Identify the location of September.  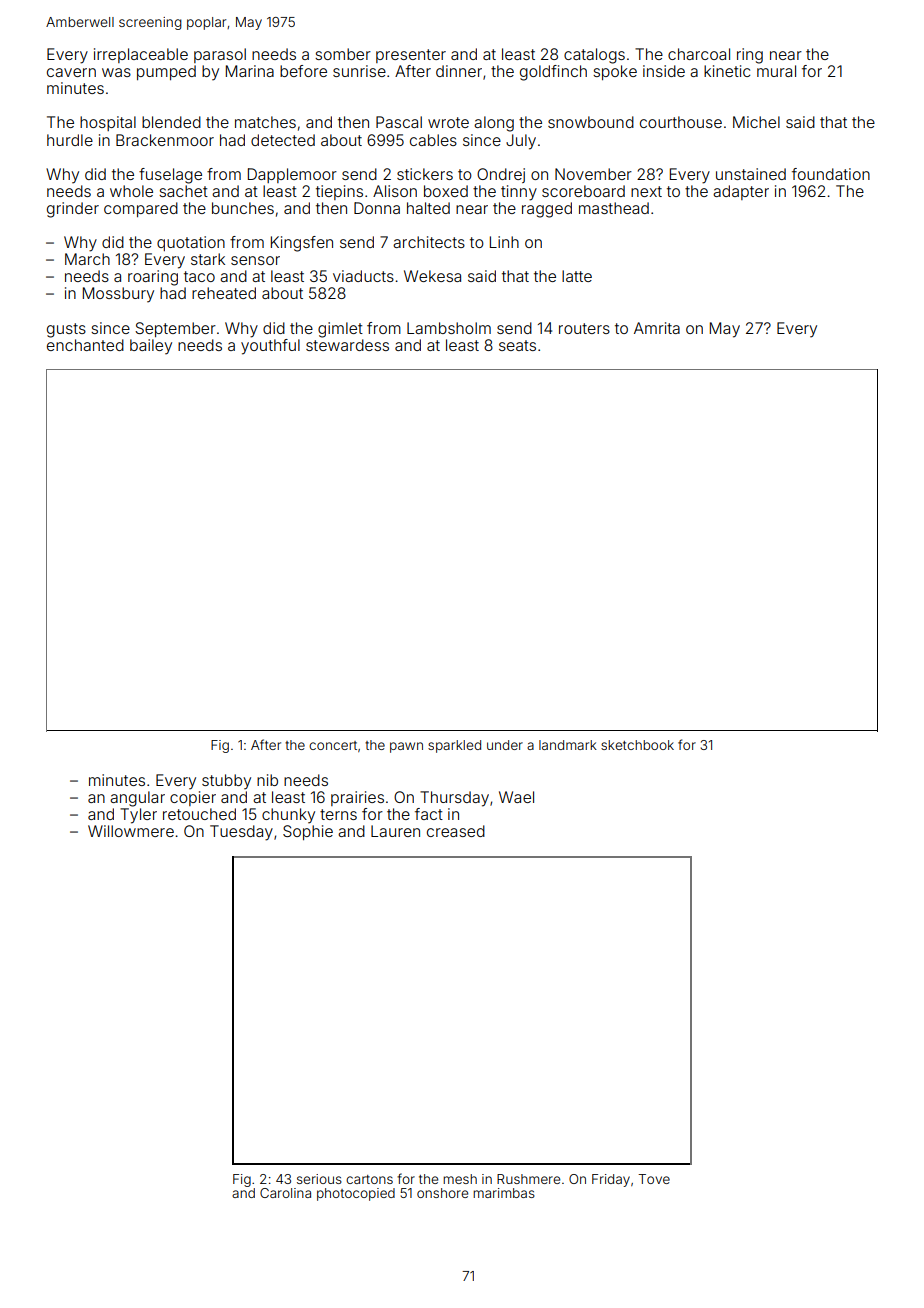
(175, 329).
